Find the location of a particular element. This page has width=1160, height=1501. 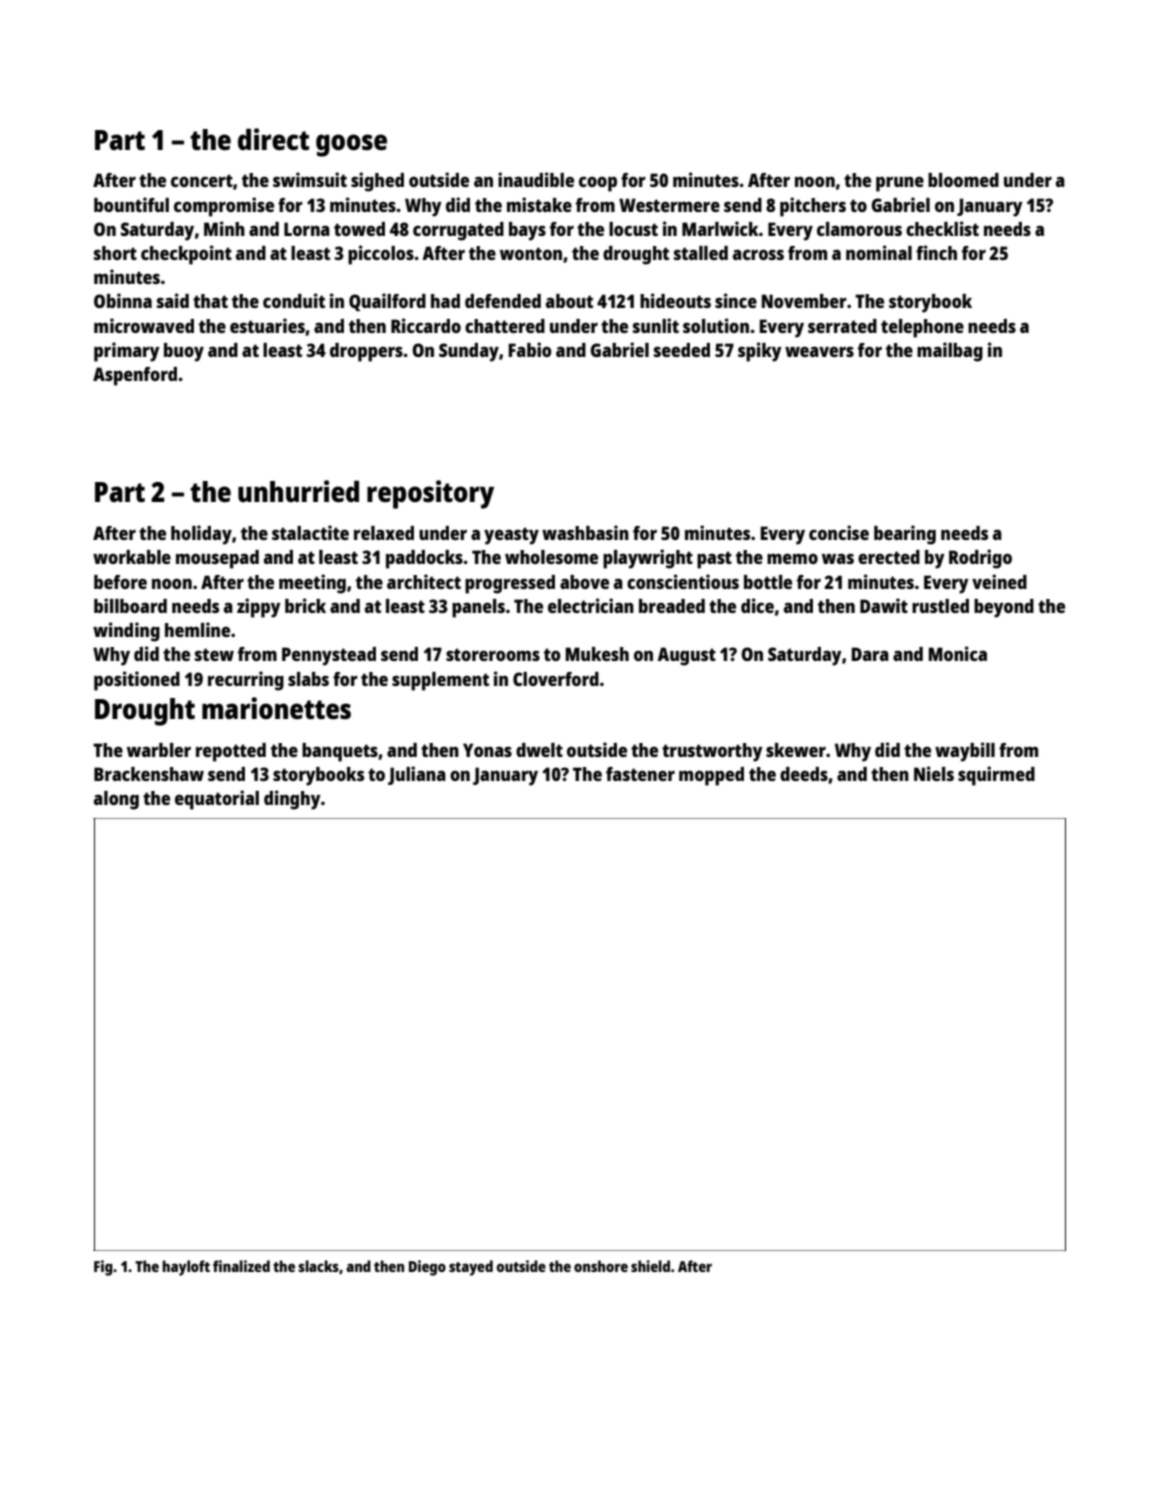

goose is located at coordinates (351, 145).
